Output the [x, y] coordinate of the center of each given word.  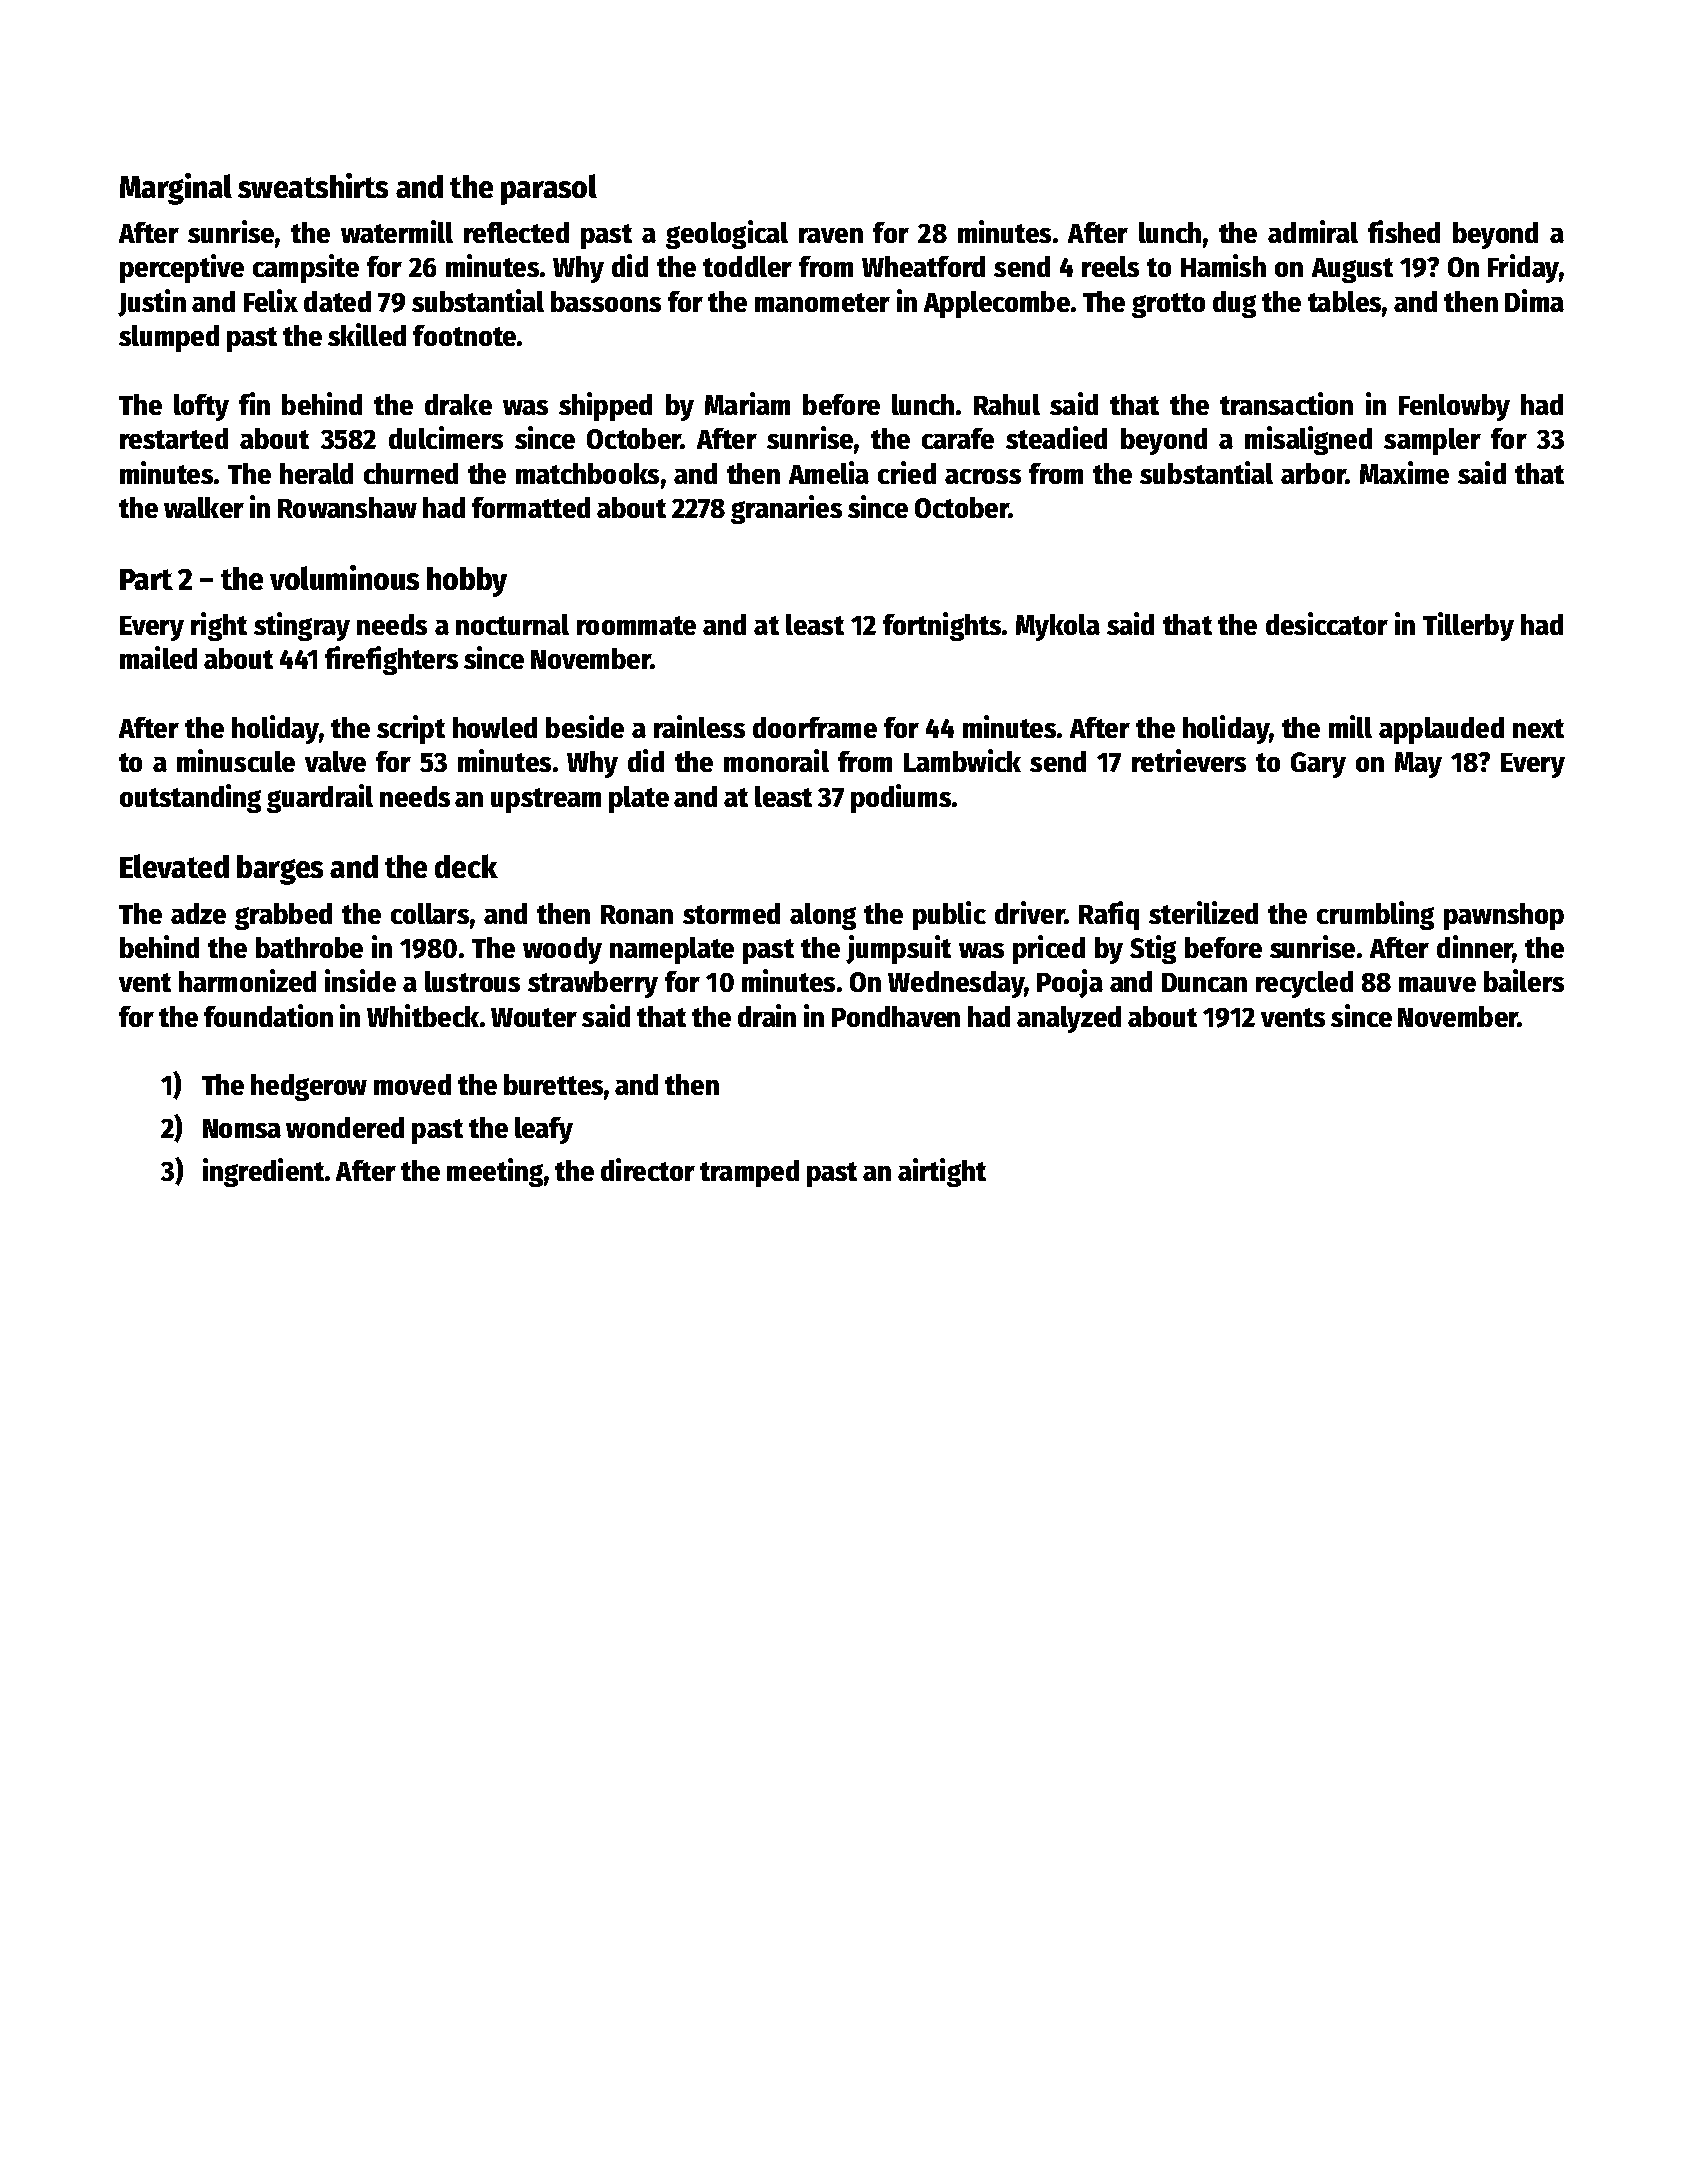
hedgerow [309, 1087]
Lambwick [962, 760]
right [219, 626]
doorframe [815, 727]
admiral [1313, 231]
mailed [158, 657]
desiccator [1327, 623]
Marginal [176, 189]
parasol [549, 189]
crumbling [1375, 915]
